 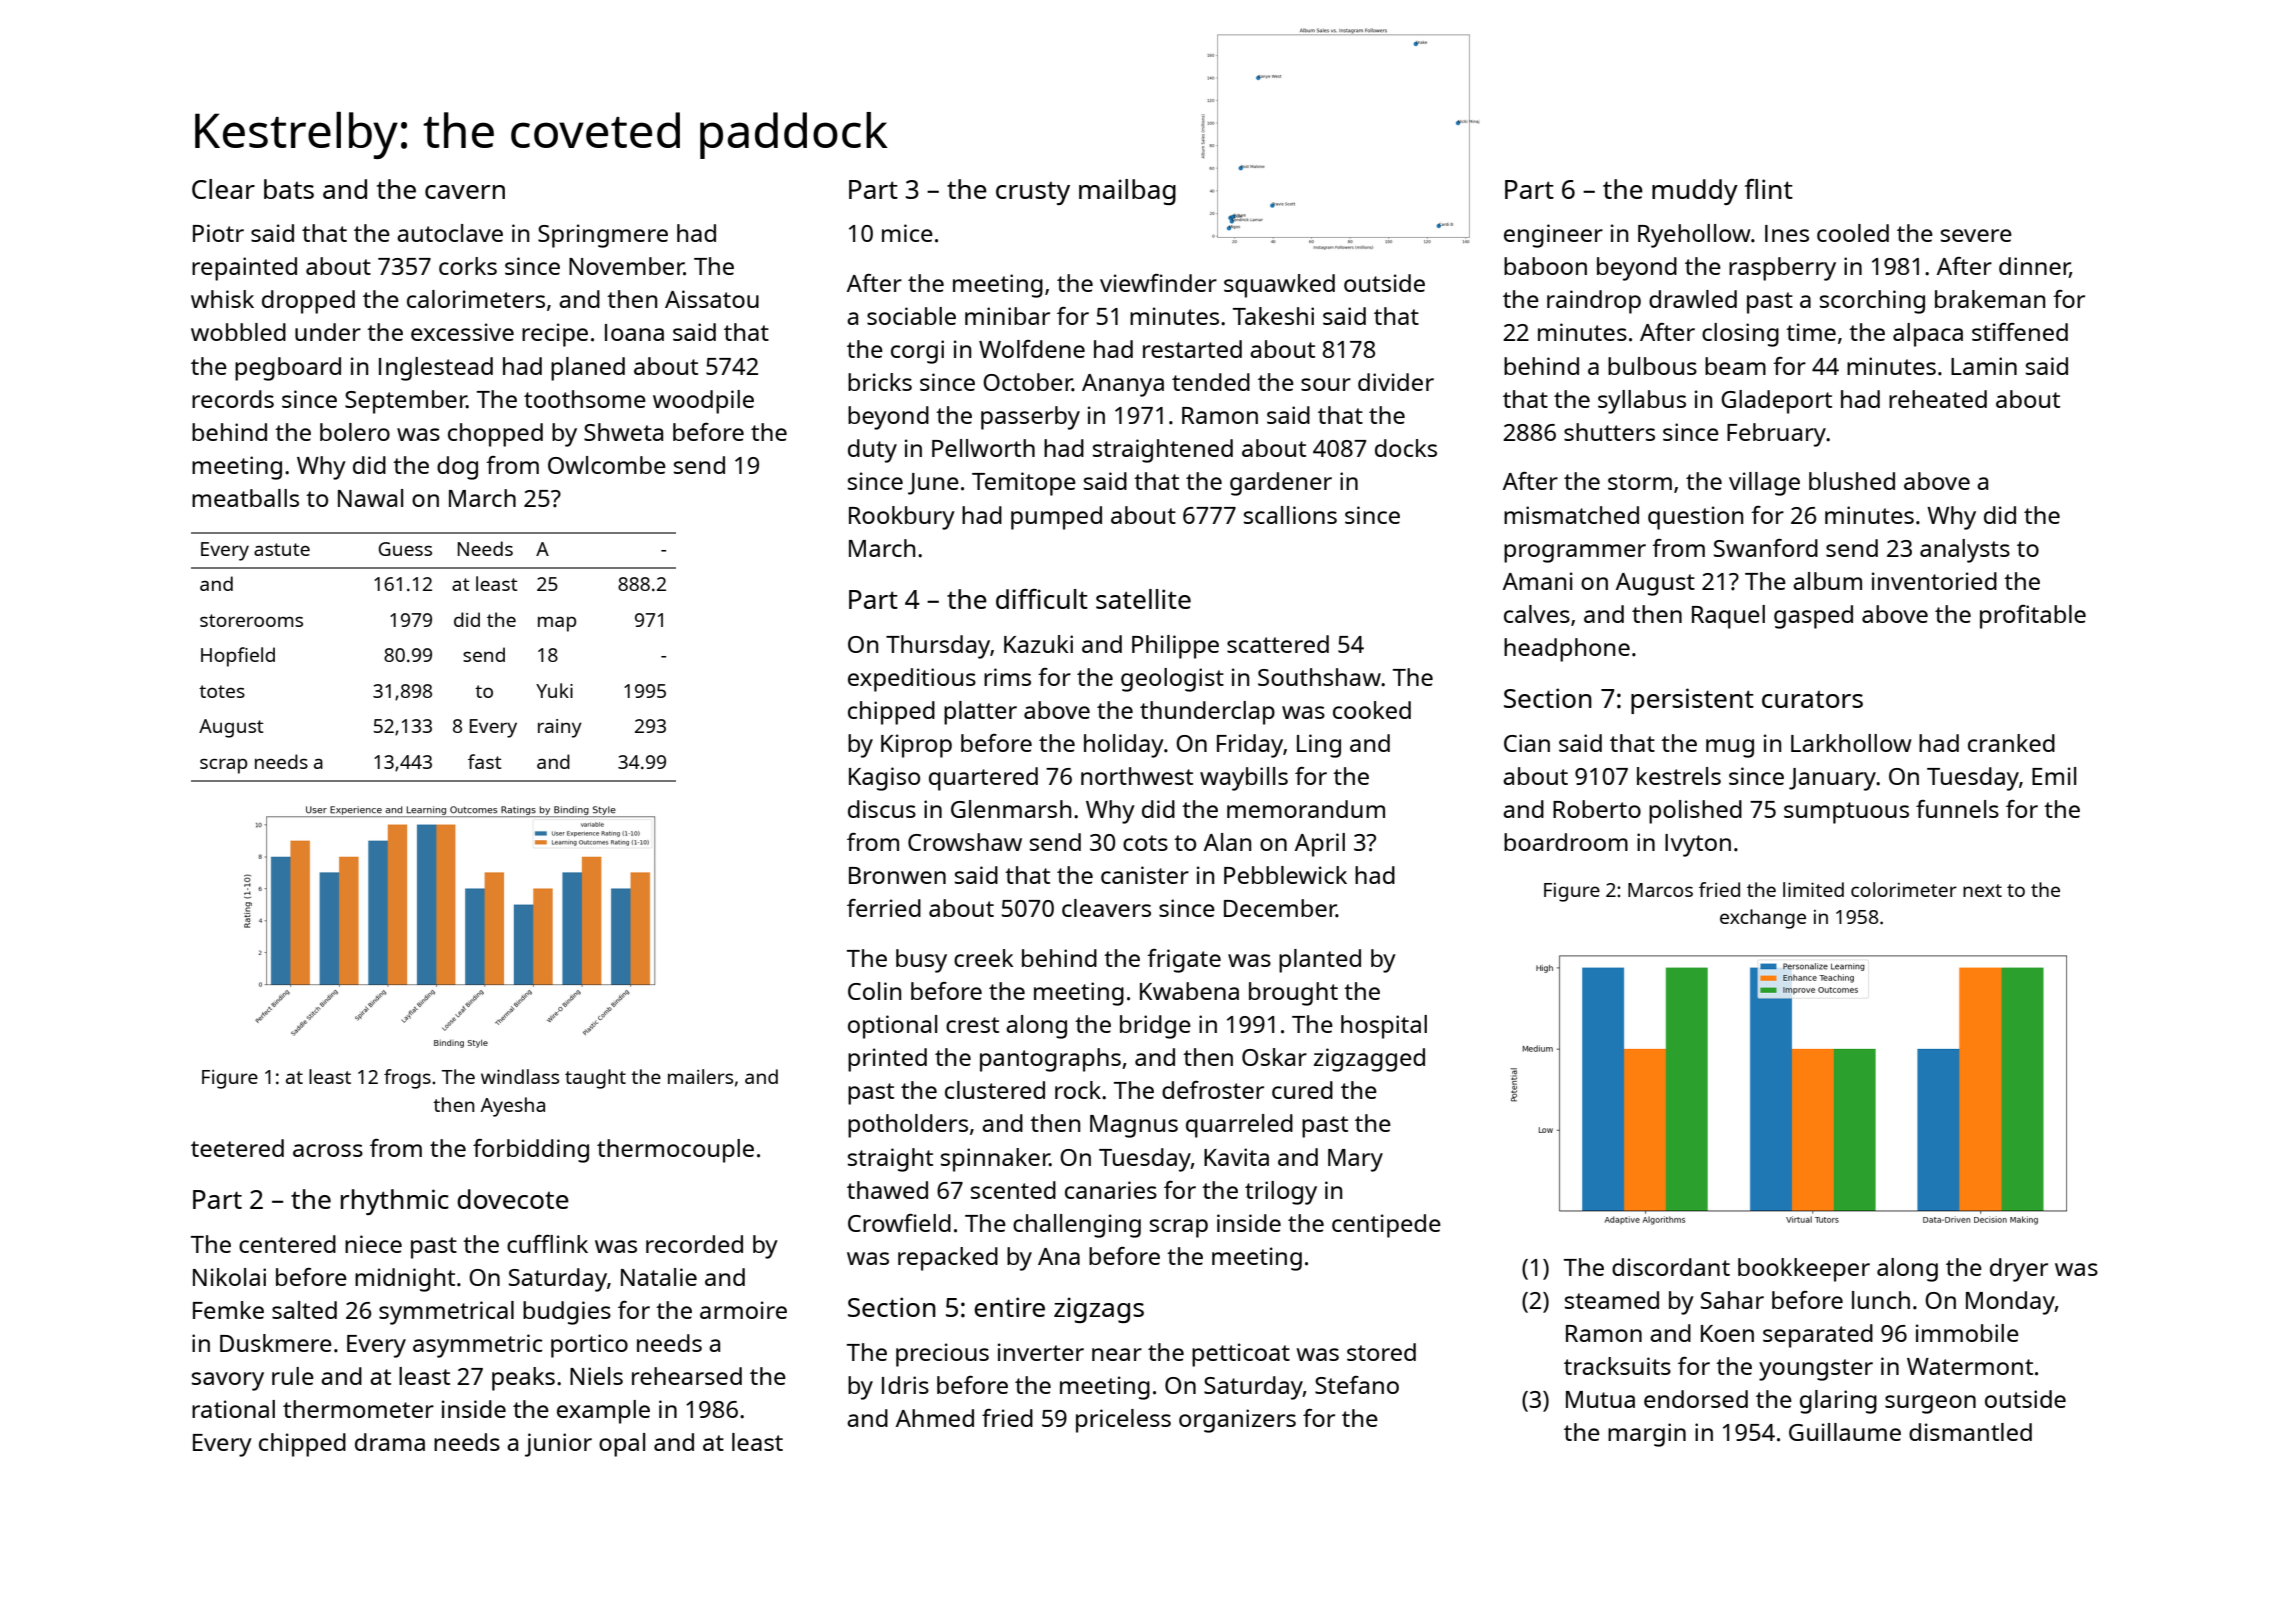 What do you see at coordinates (308, 302) in the screenshot?
I see `dropped` at bounding box center [308, 302].
